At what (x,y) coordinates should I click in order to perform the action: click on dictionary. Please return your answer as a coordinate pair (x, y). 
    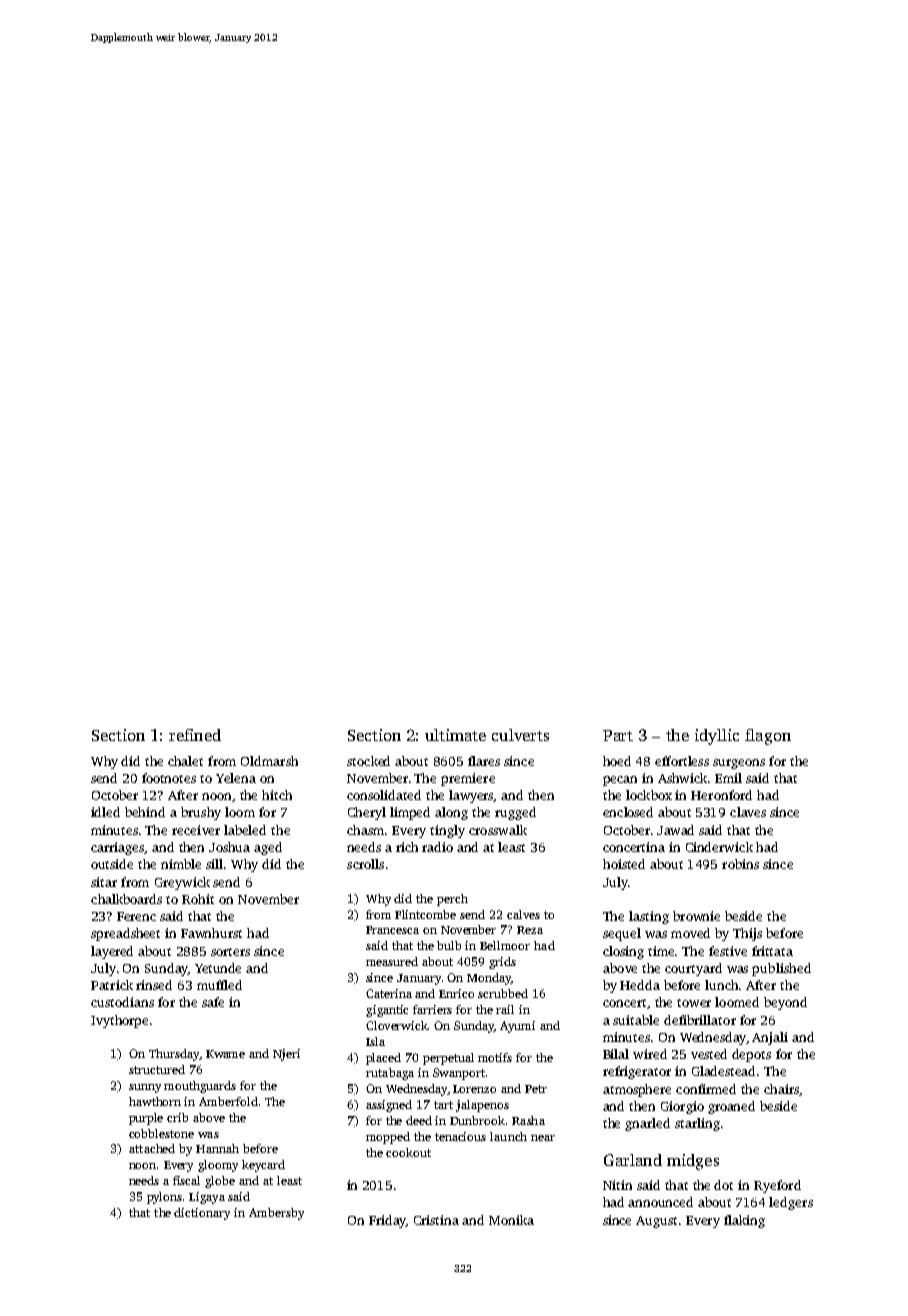
    Looking at the image, I should click on (202, 1214).
